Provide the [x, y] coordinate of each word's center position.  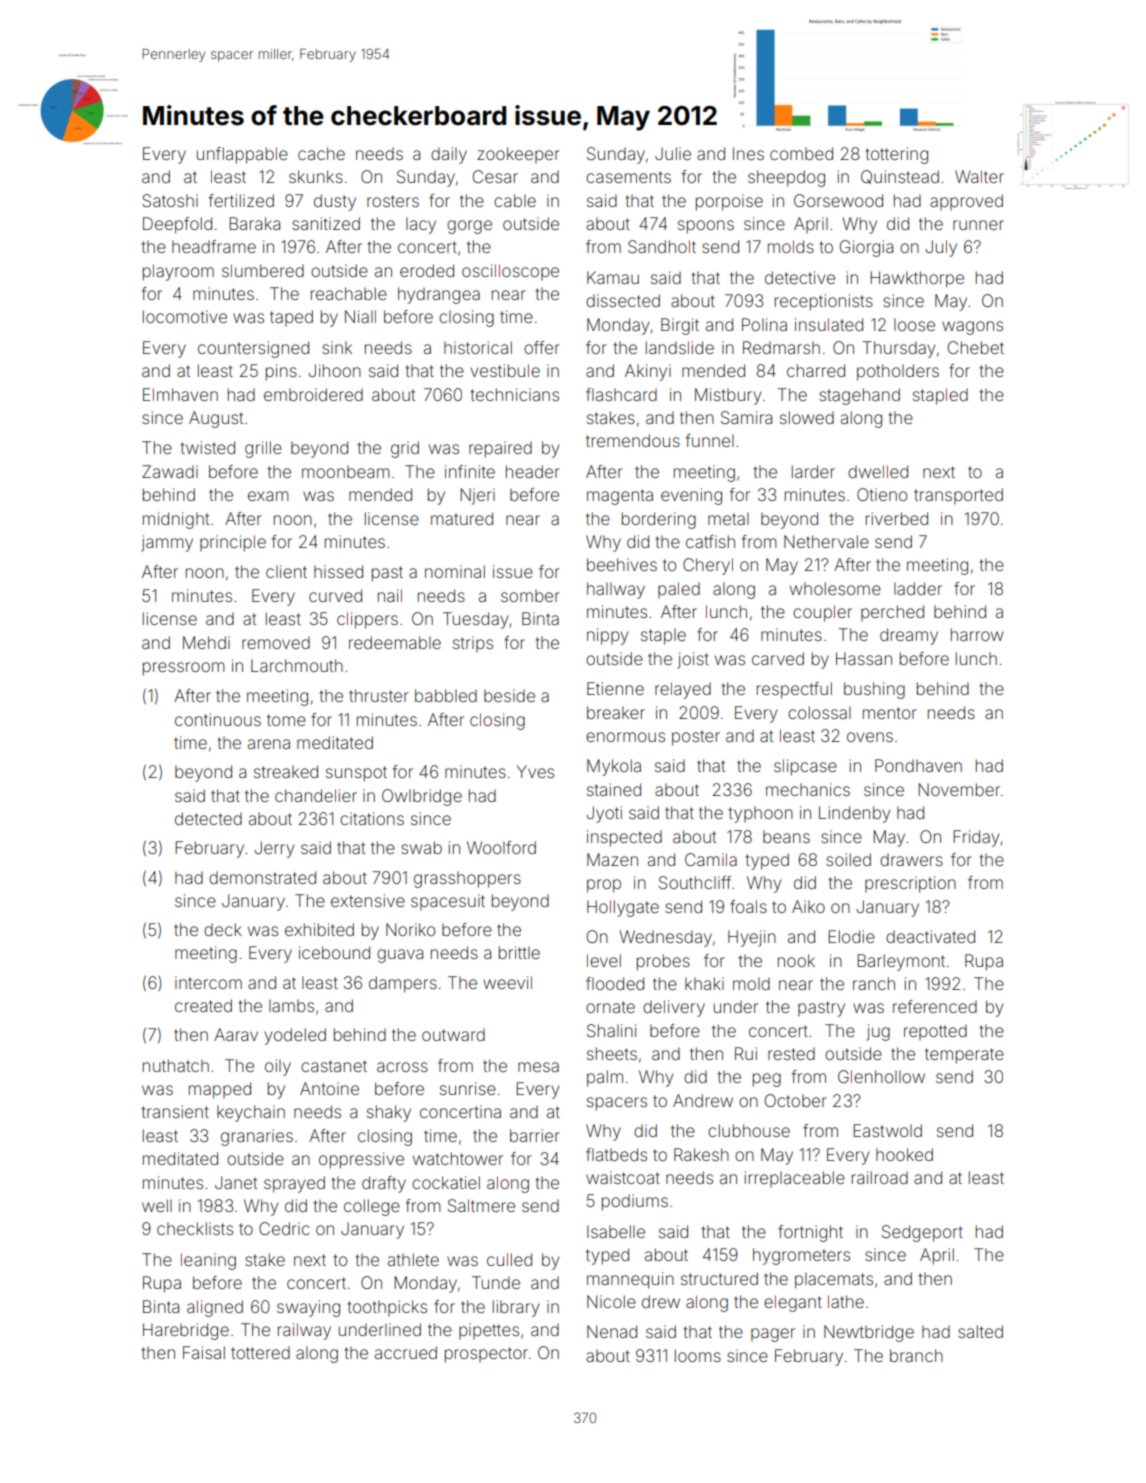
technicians [514, 394]
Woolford [501, 847]
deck [223, 929]
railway [304, 1331]
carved [778, 658]
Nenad [612, 1331]
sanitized [326, 223]
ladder [918, 588]
